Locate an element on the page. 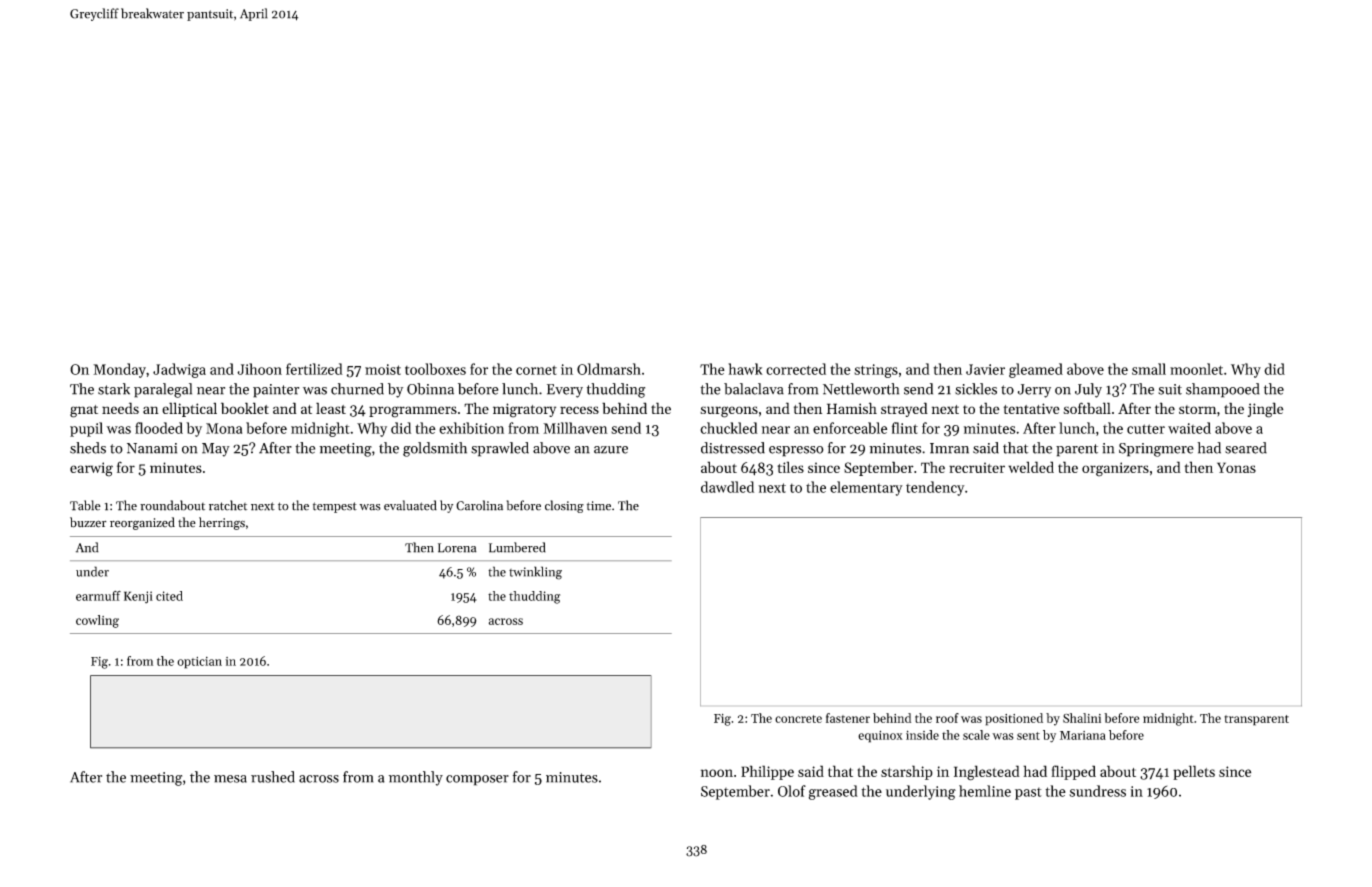  mesa is located at coordinates (230, 779).
